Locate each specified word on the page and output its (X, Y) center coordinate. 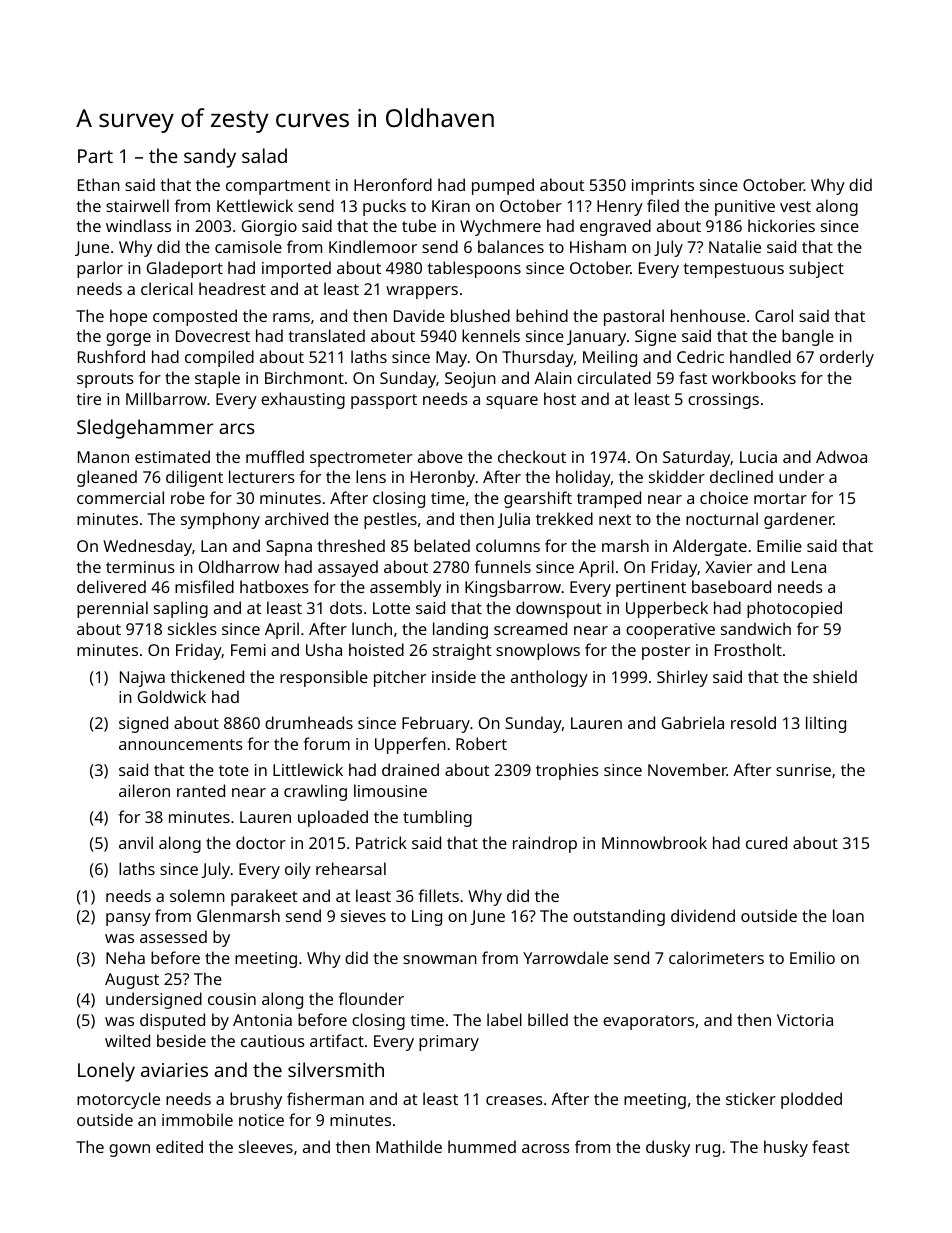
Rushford (111, 356)
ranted (201, 790)
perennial (112, 609)
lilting (826, 724)
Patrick (381, 842)
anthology (549, 678)
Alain (553, 377)
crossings (723, 401)
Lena (809, 567)
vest (795, 206)
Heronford (393, 184)
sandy (210, 158)
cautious (273, 1041)
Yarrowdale (565, 957)
